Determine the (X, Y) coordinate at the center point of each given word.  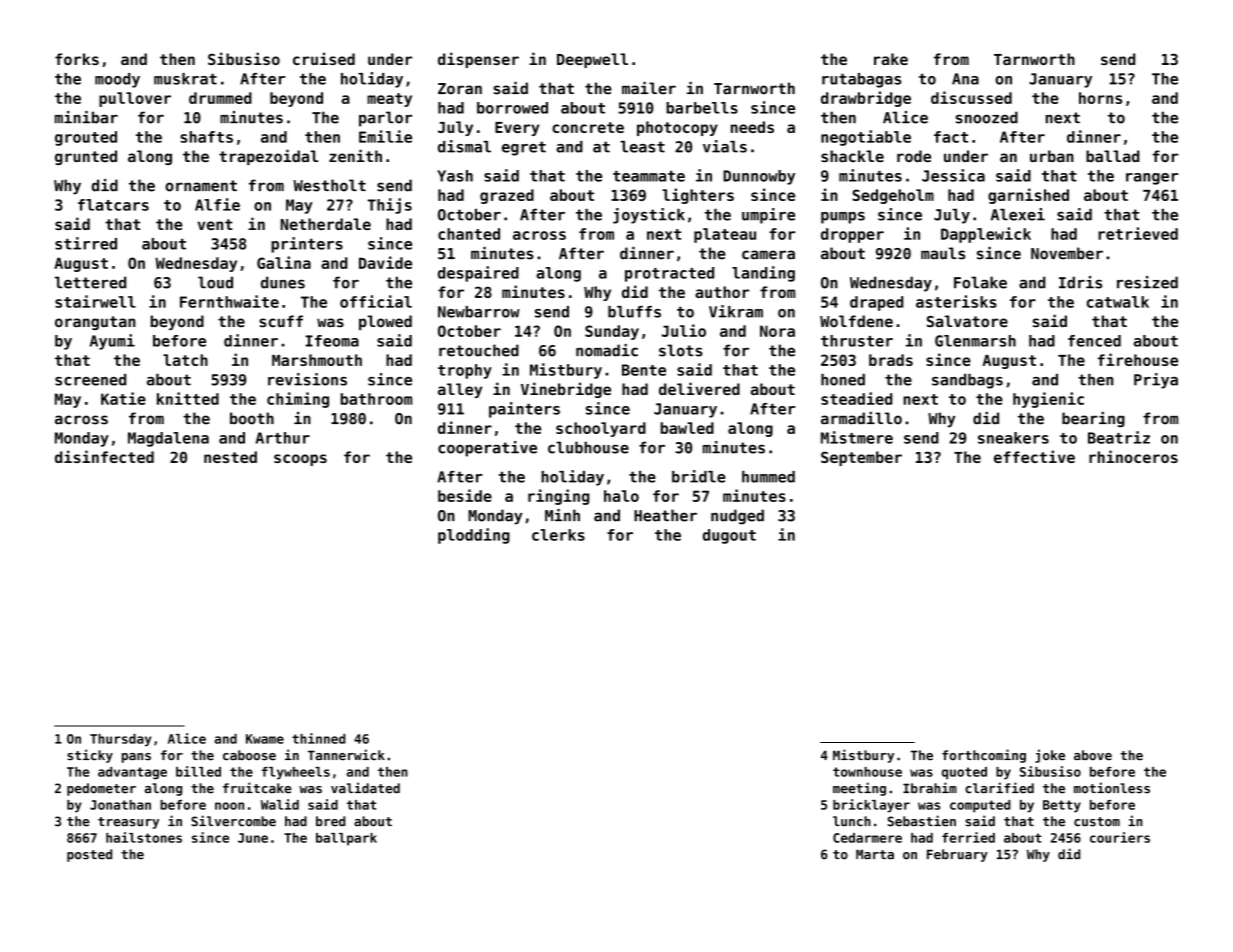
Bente (644, 370)
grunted (86, 157)
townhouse (867, 772)
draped (876, 303)
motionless (1112, 788)
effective (1034, 456)
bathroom (376, 399)
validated (365, 788)
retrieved (1138, 233)
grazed (507, 196)
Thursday (120, 740)
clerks (558, 535)
